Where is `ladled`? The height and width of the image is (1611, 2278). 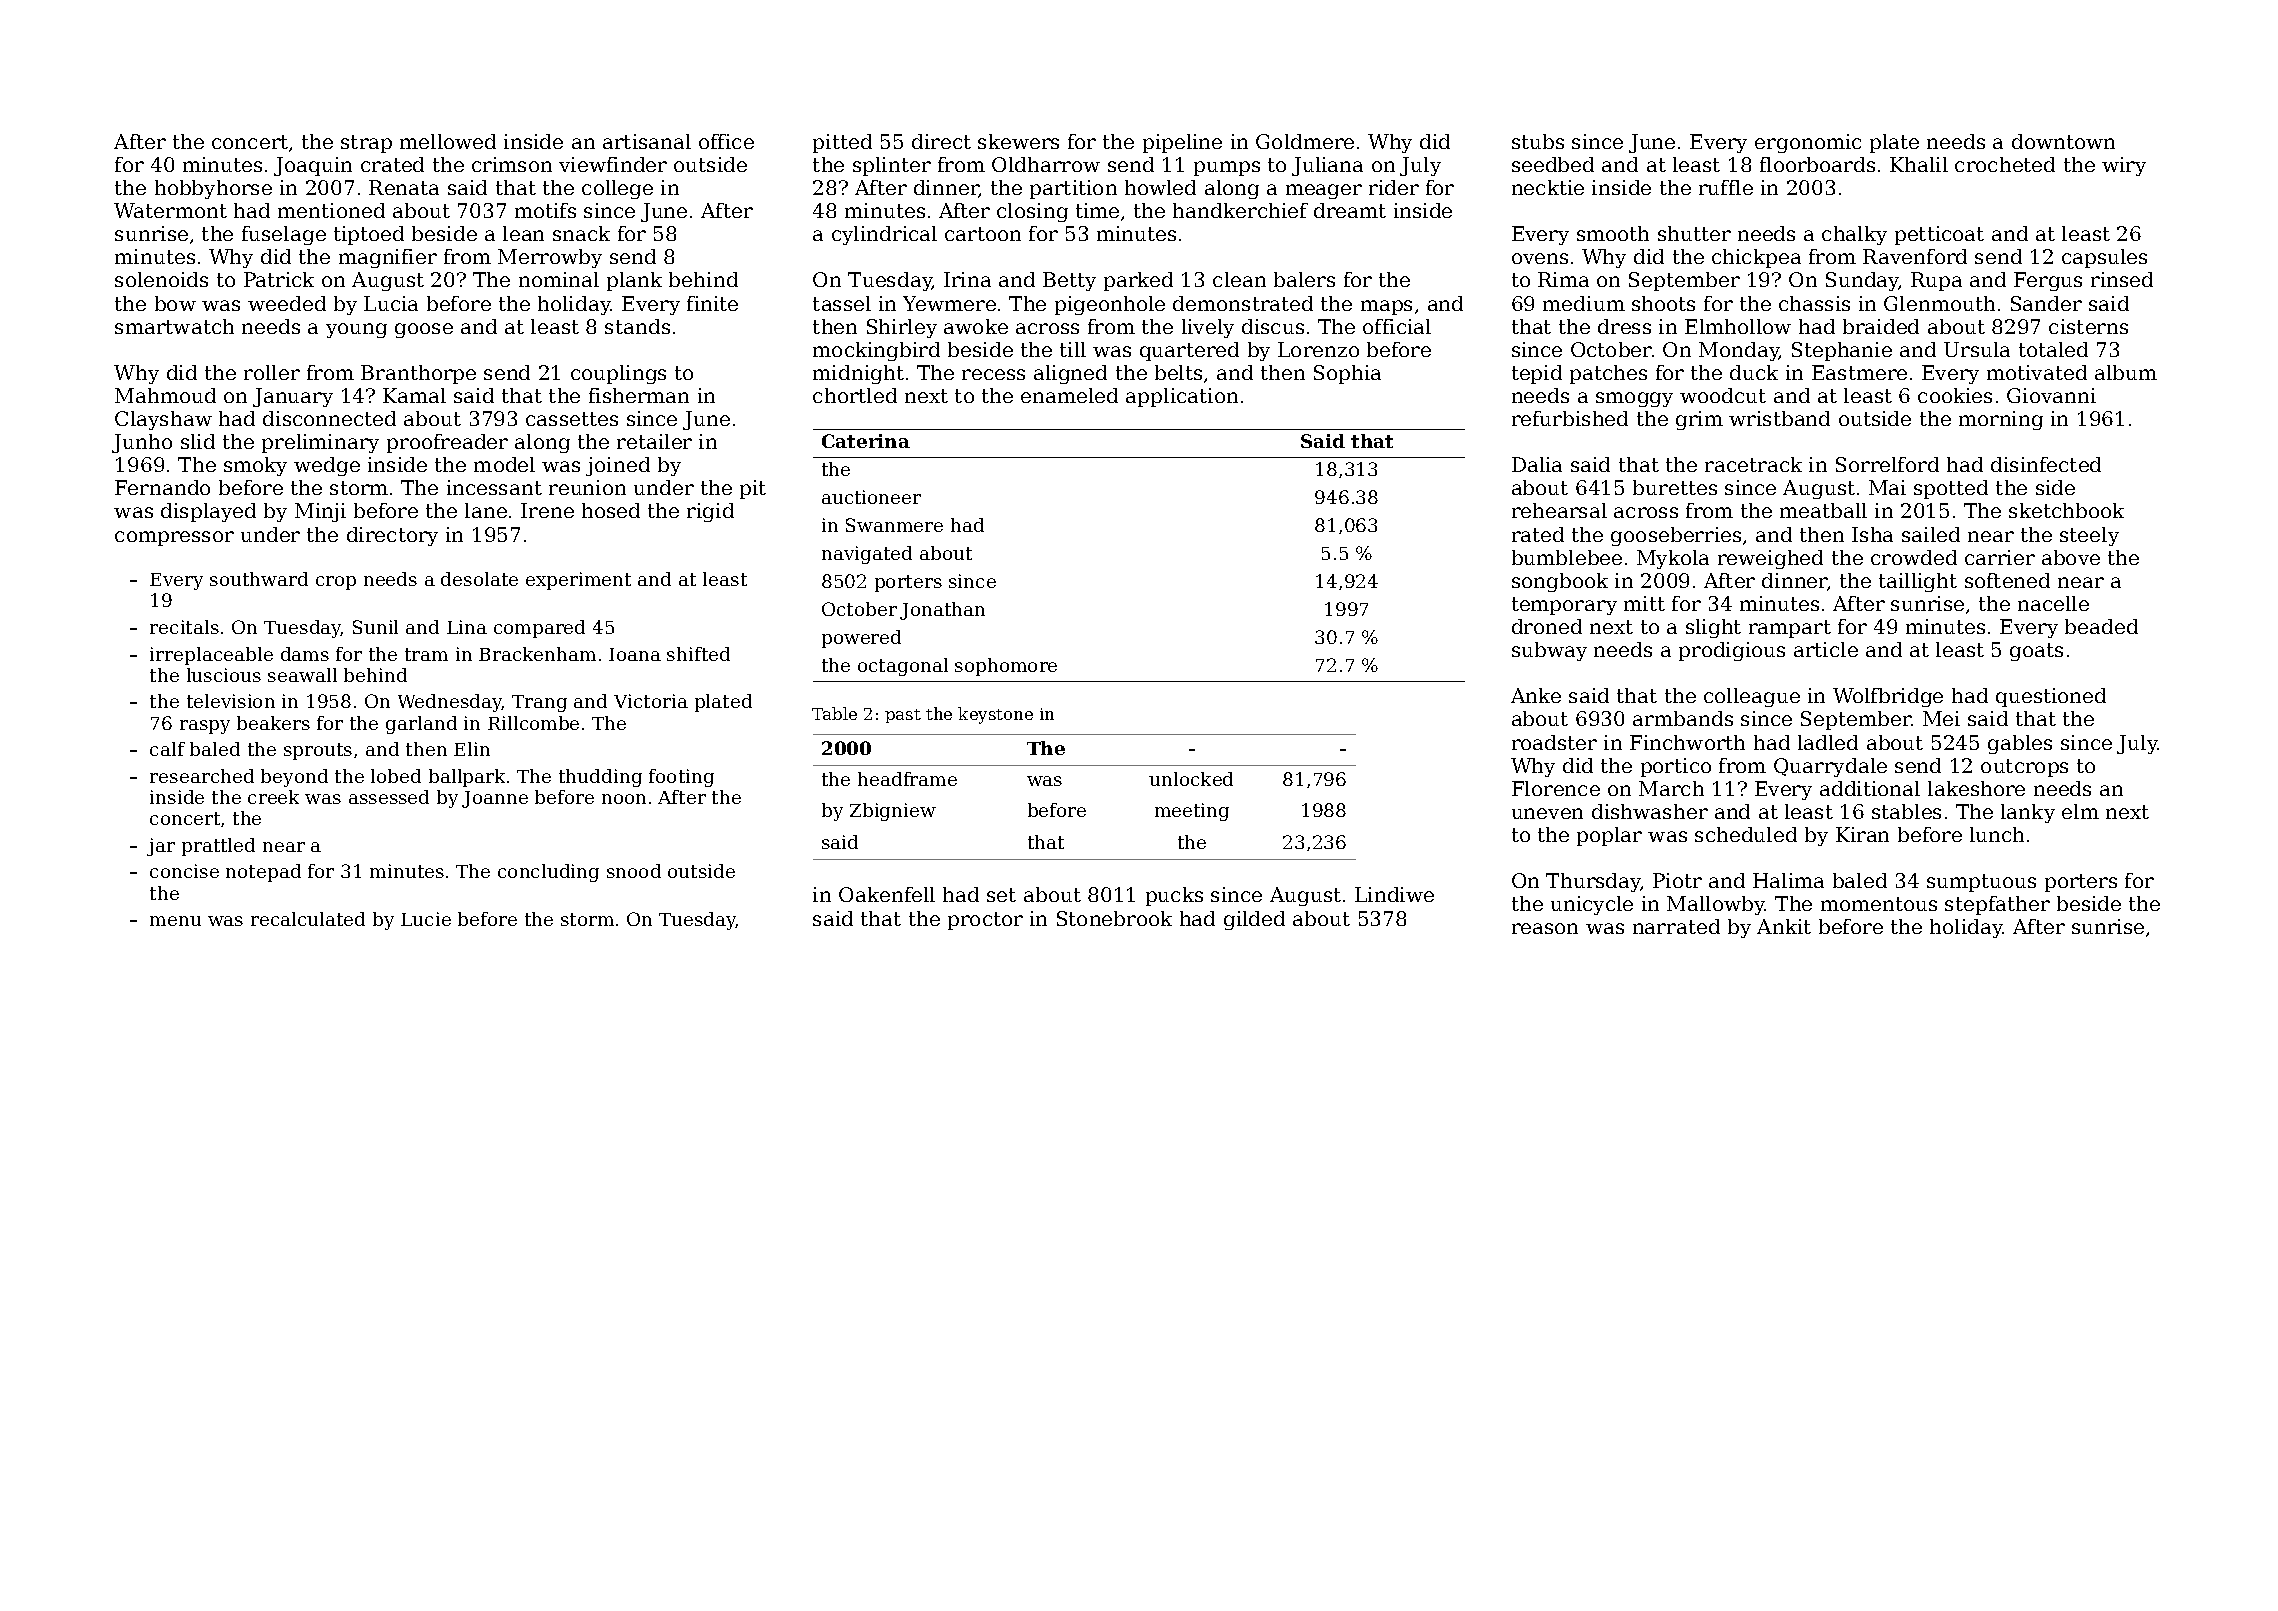 ladled is located at coordinates (1828, 742).
